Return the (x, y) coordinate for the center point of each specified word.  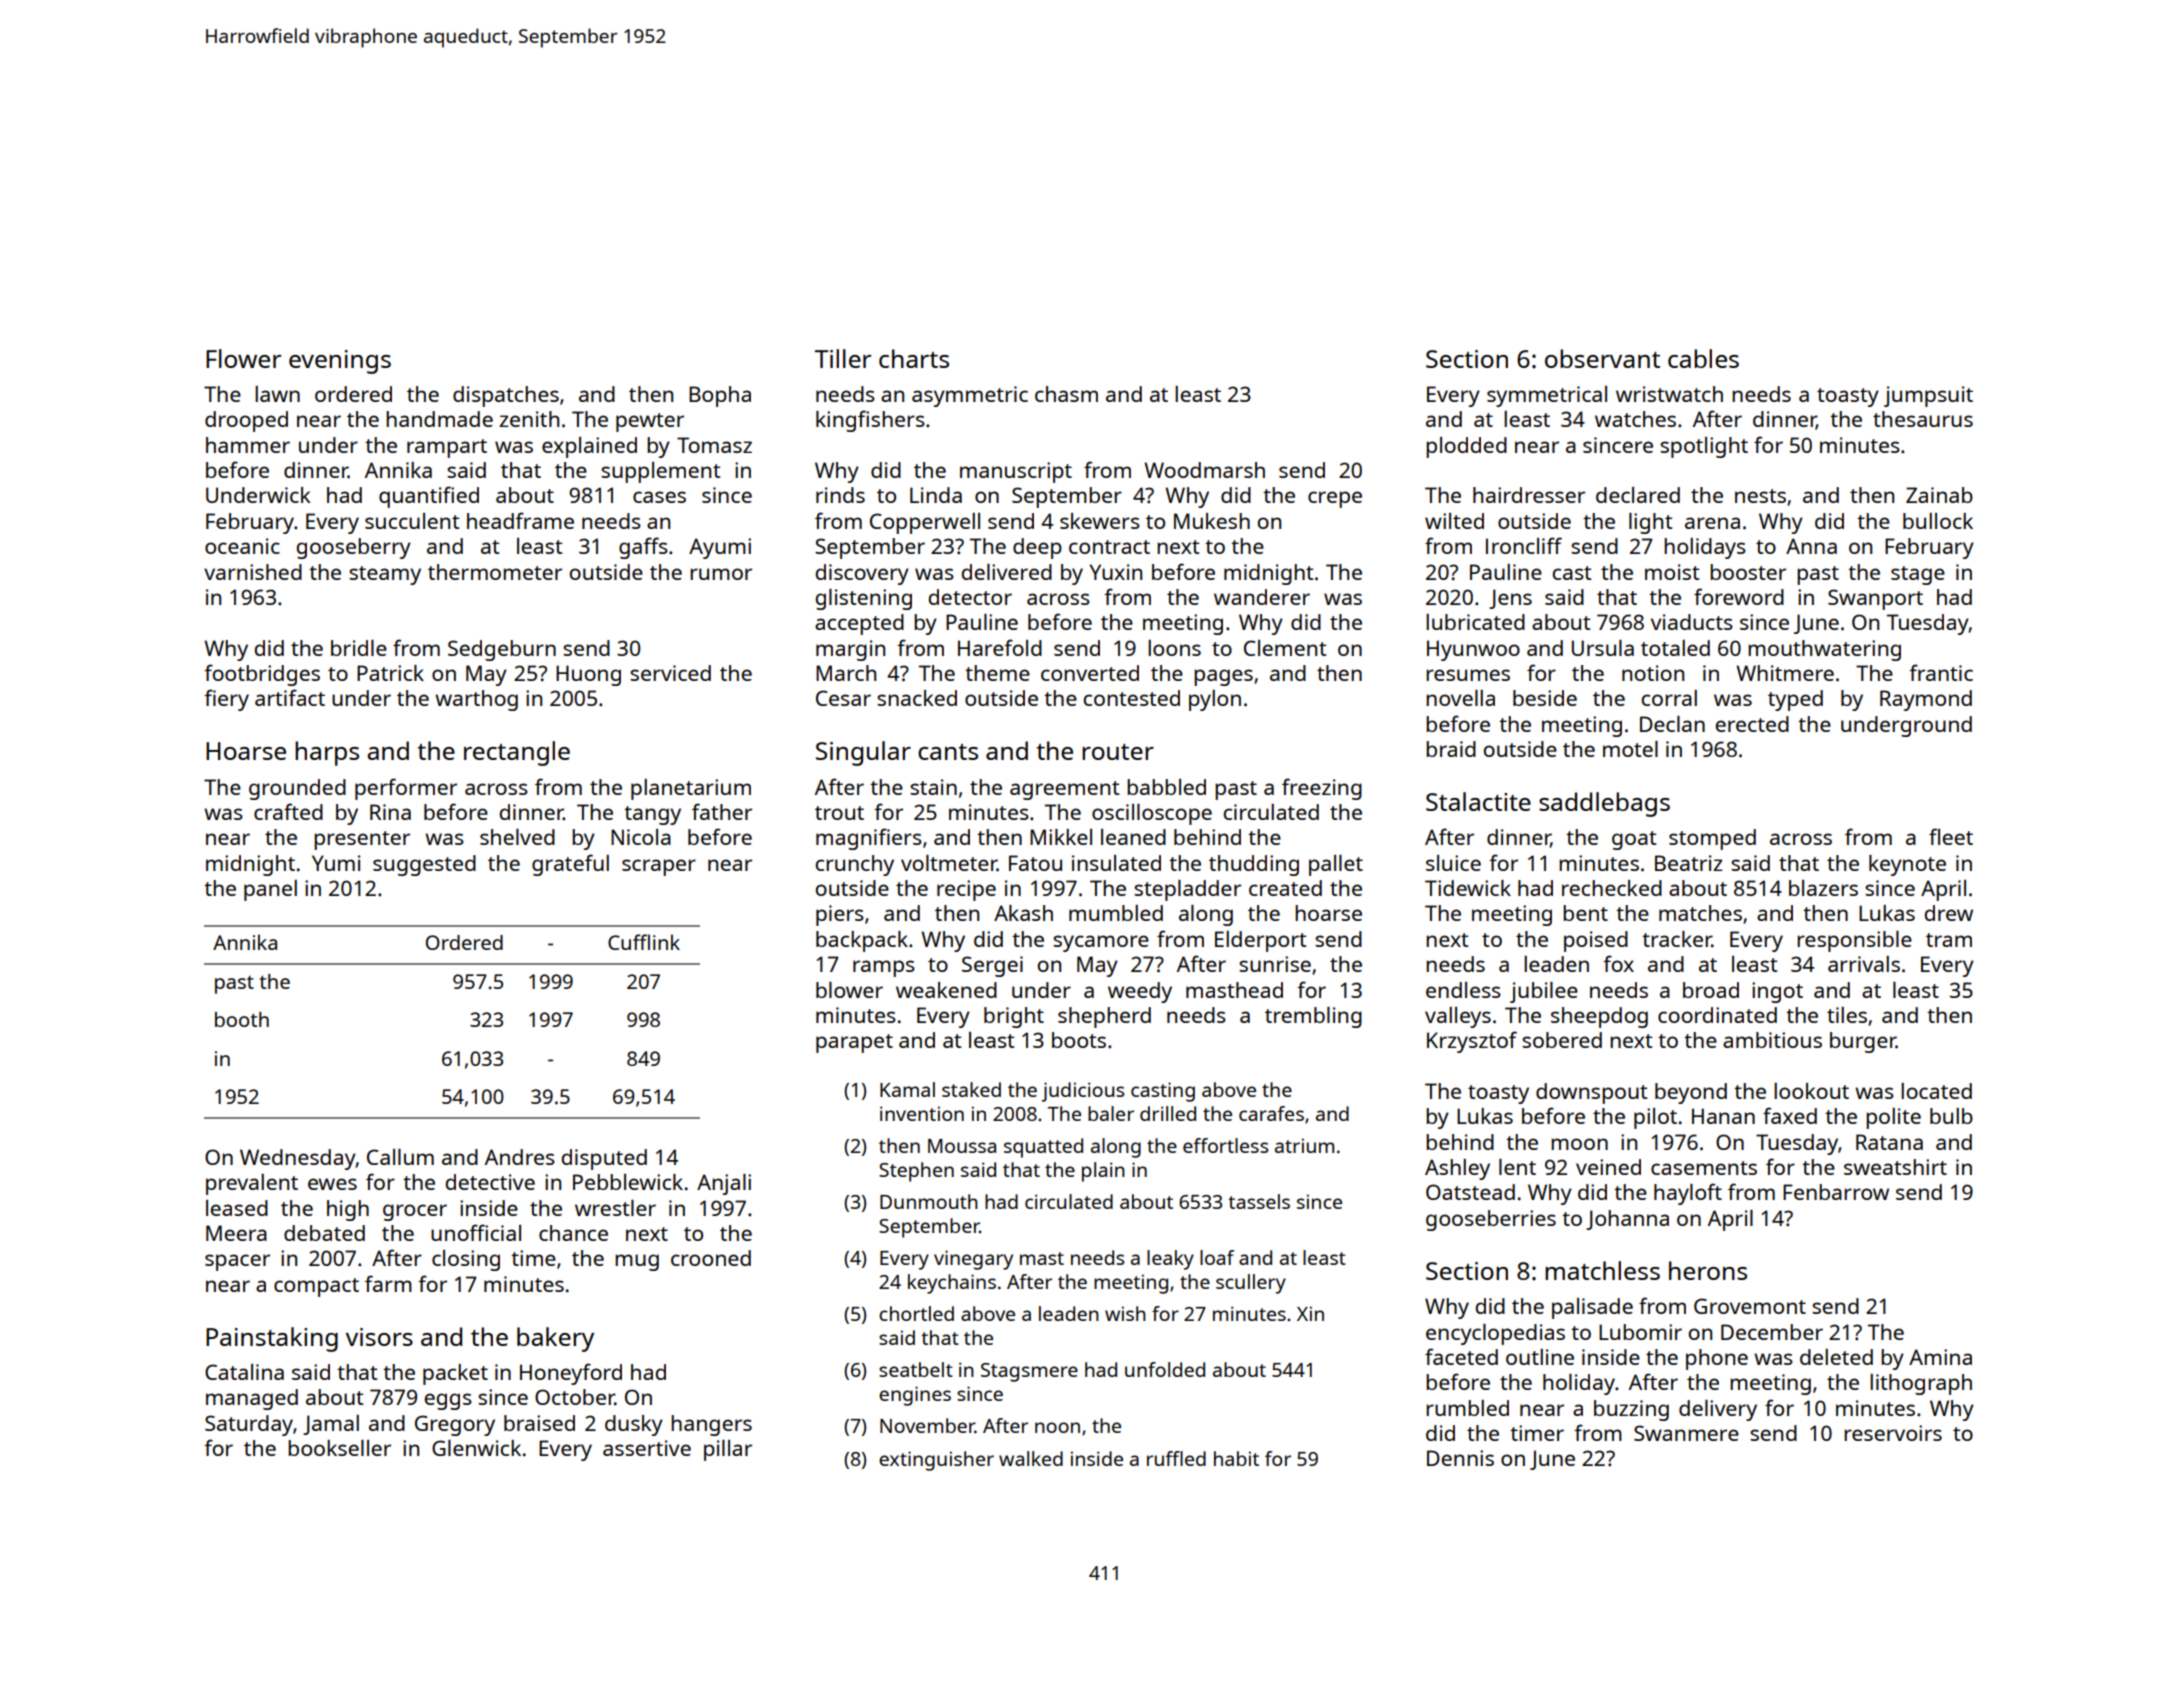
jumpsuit (1928, 396)
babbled (1166, 787)
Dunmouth (929, 1201)
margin (850, 650)
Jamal (331, 1425)
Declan (1672, 724)
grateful (570, 865)
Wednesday (298, 1159)
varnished (253, 572)
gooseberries (1491, 1220)
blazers (1823, 888)
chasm (1066, 394)
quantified (429, 497)
